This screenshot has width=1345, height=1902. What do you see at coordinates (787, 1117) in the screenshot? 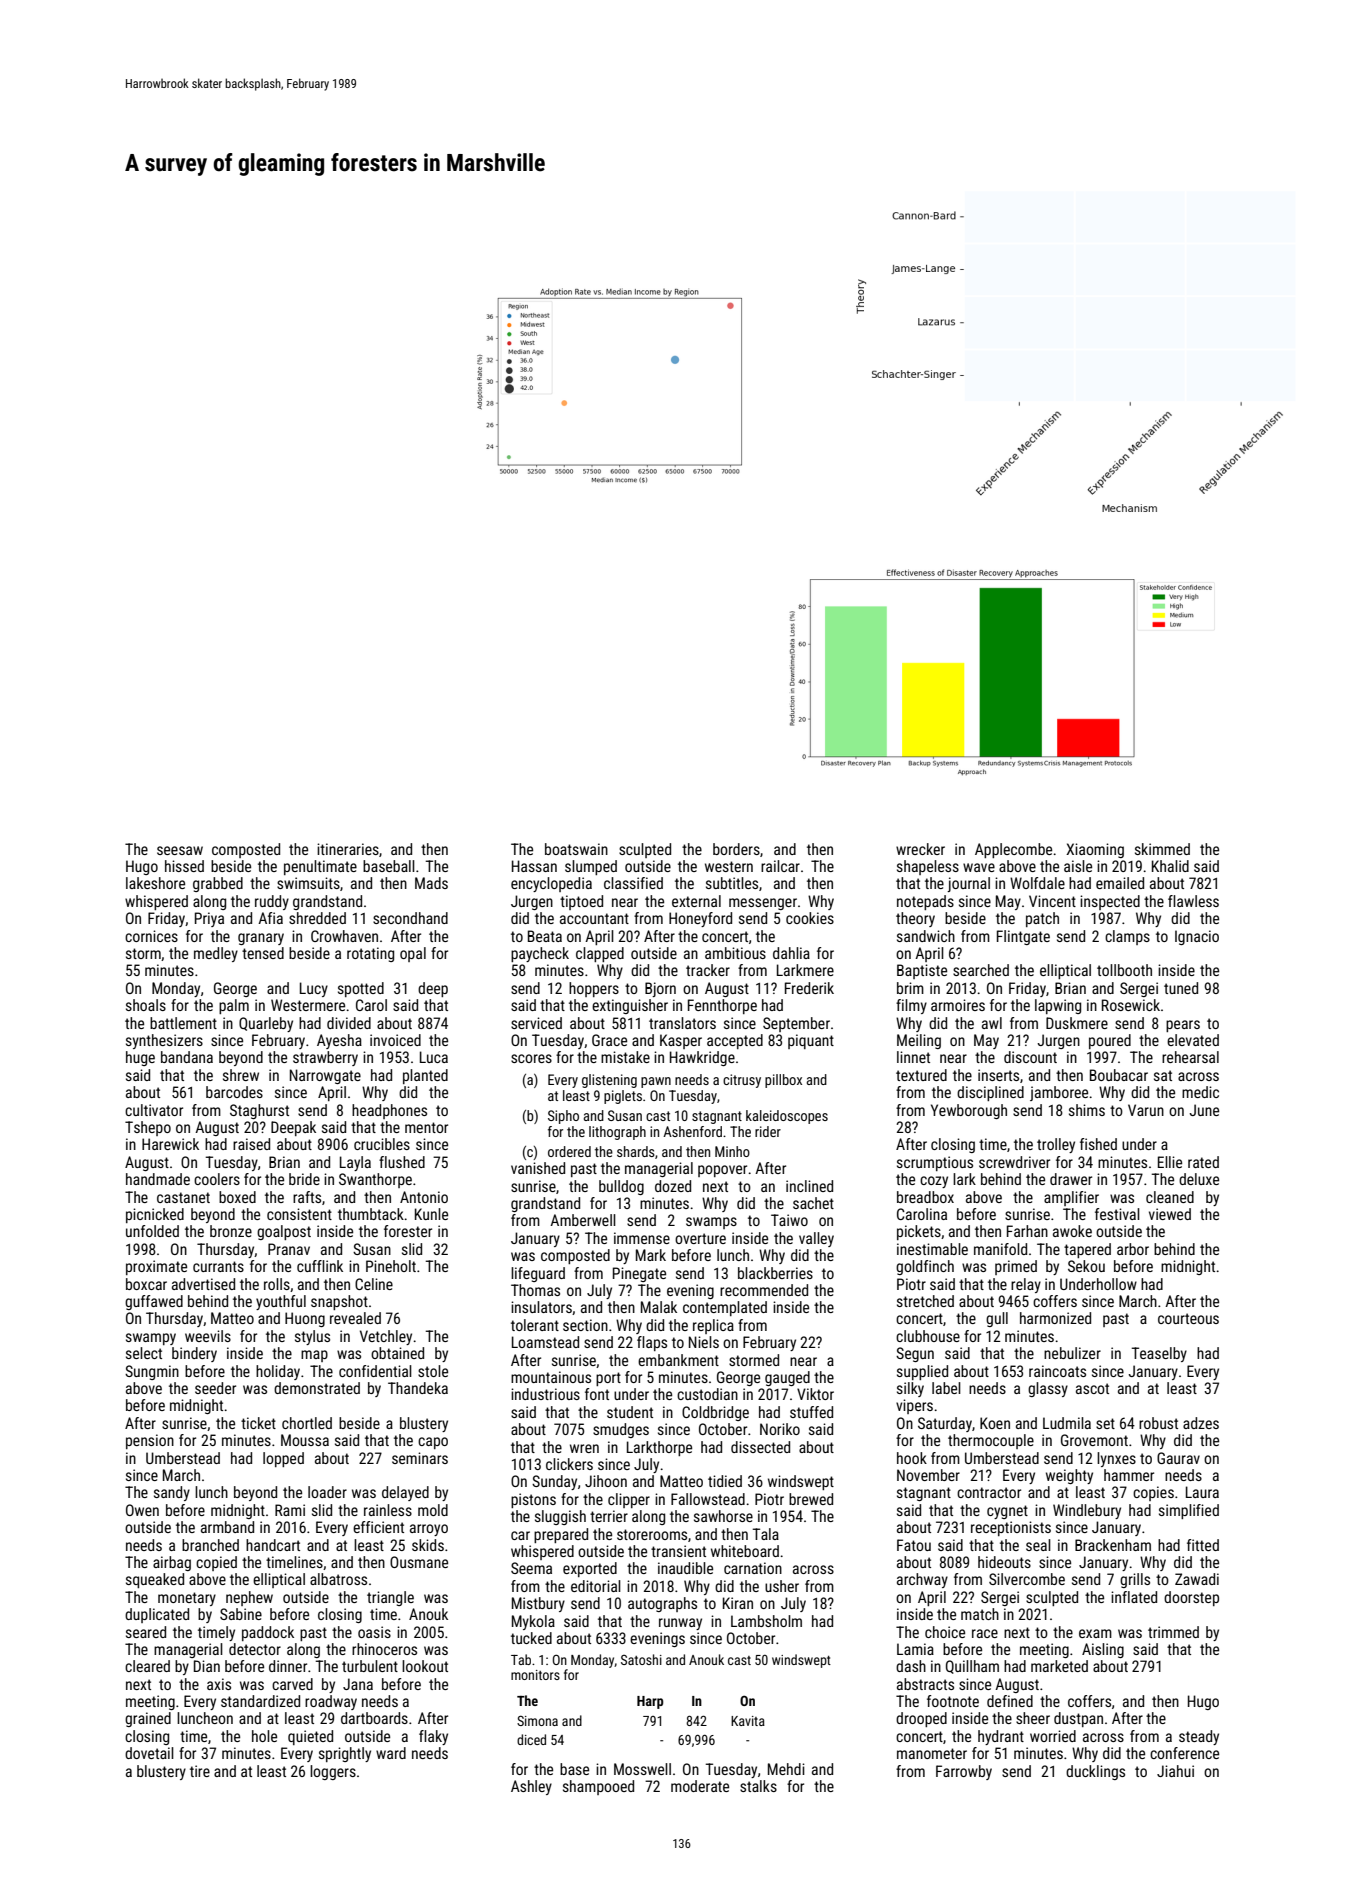
I see `kaleidoscopes` at bounding box center [787, 1117].
